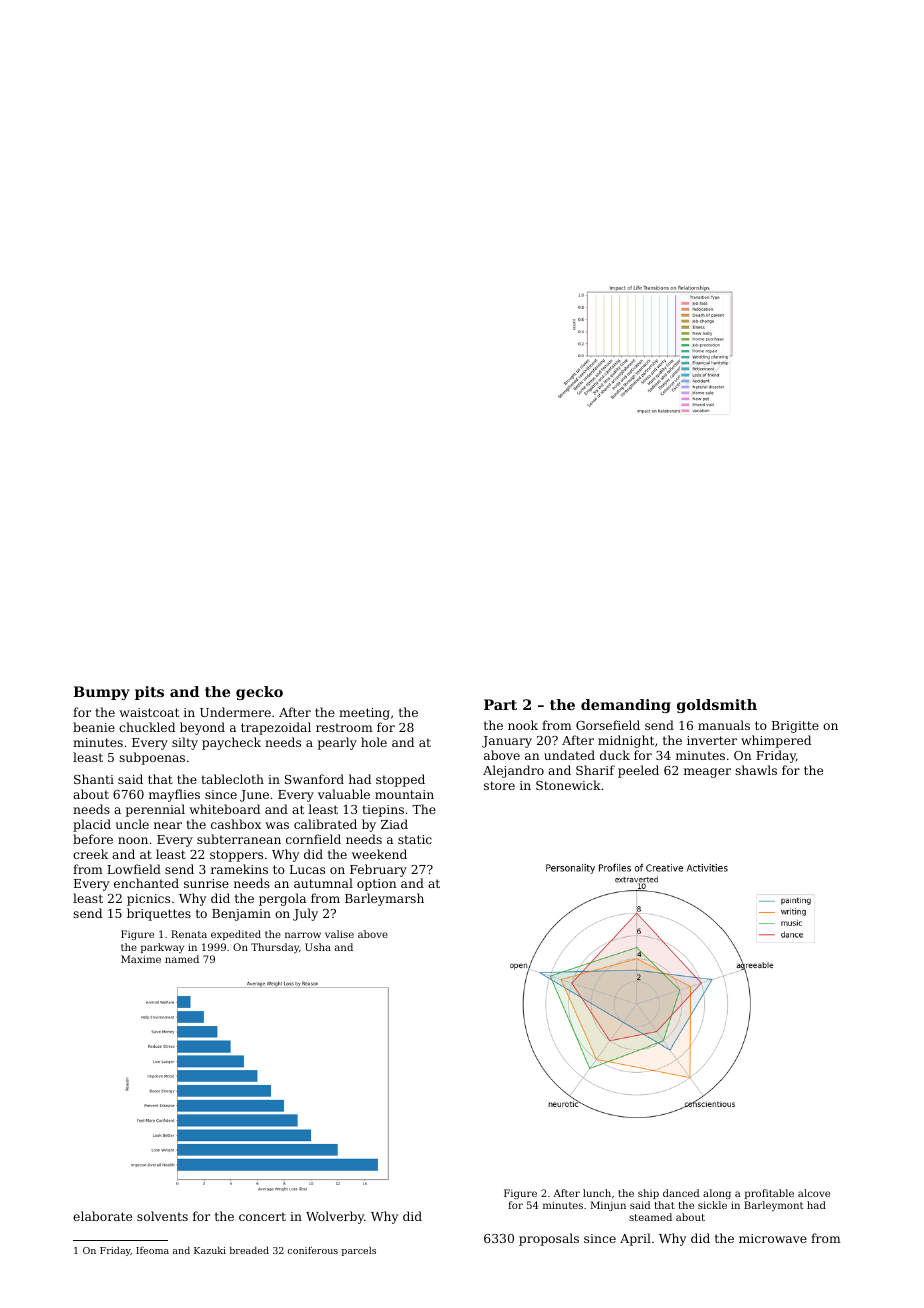 The image size is (924, 1308). I want to click on concert, so click(262, 1216).
